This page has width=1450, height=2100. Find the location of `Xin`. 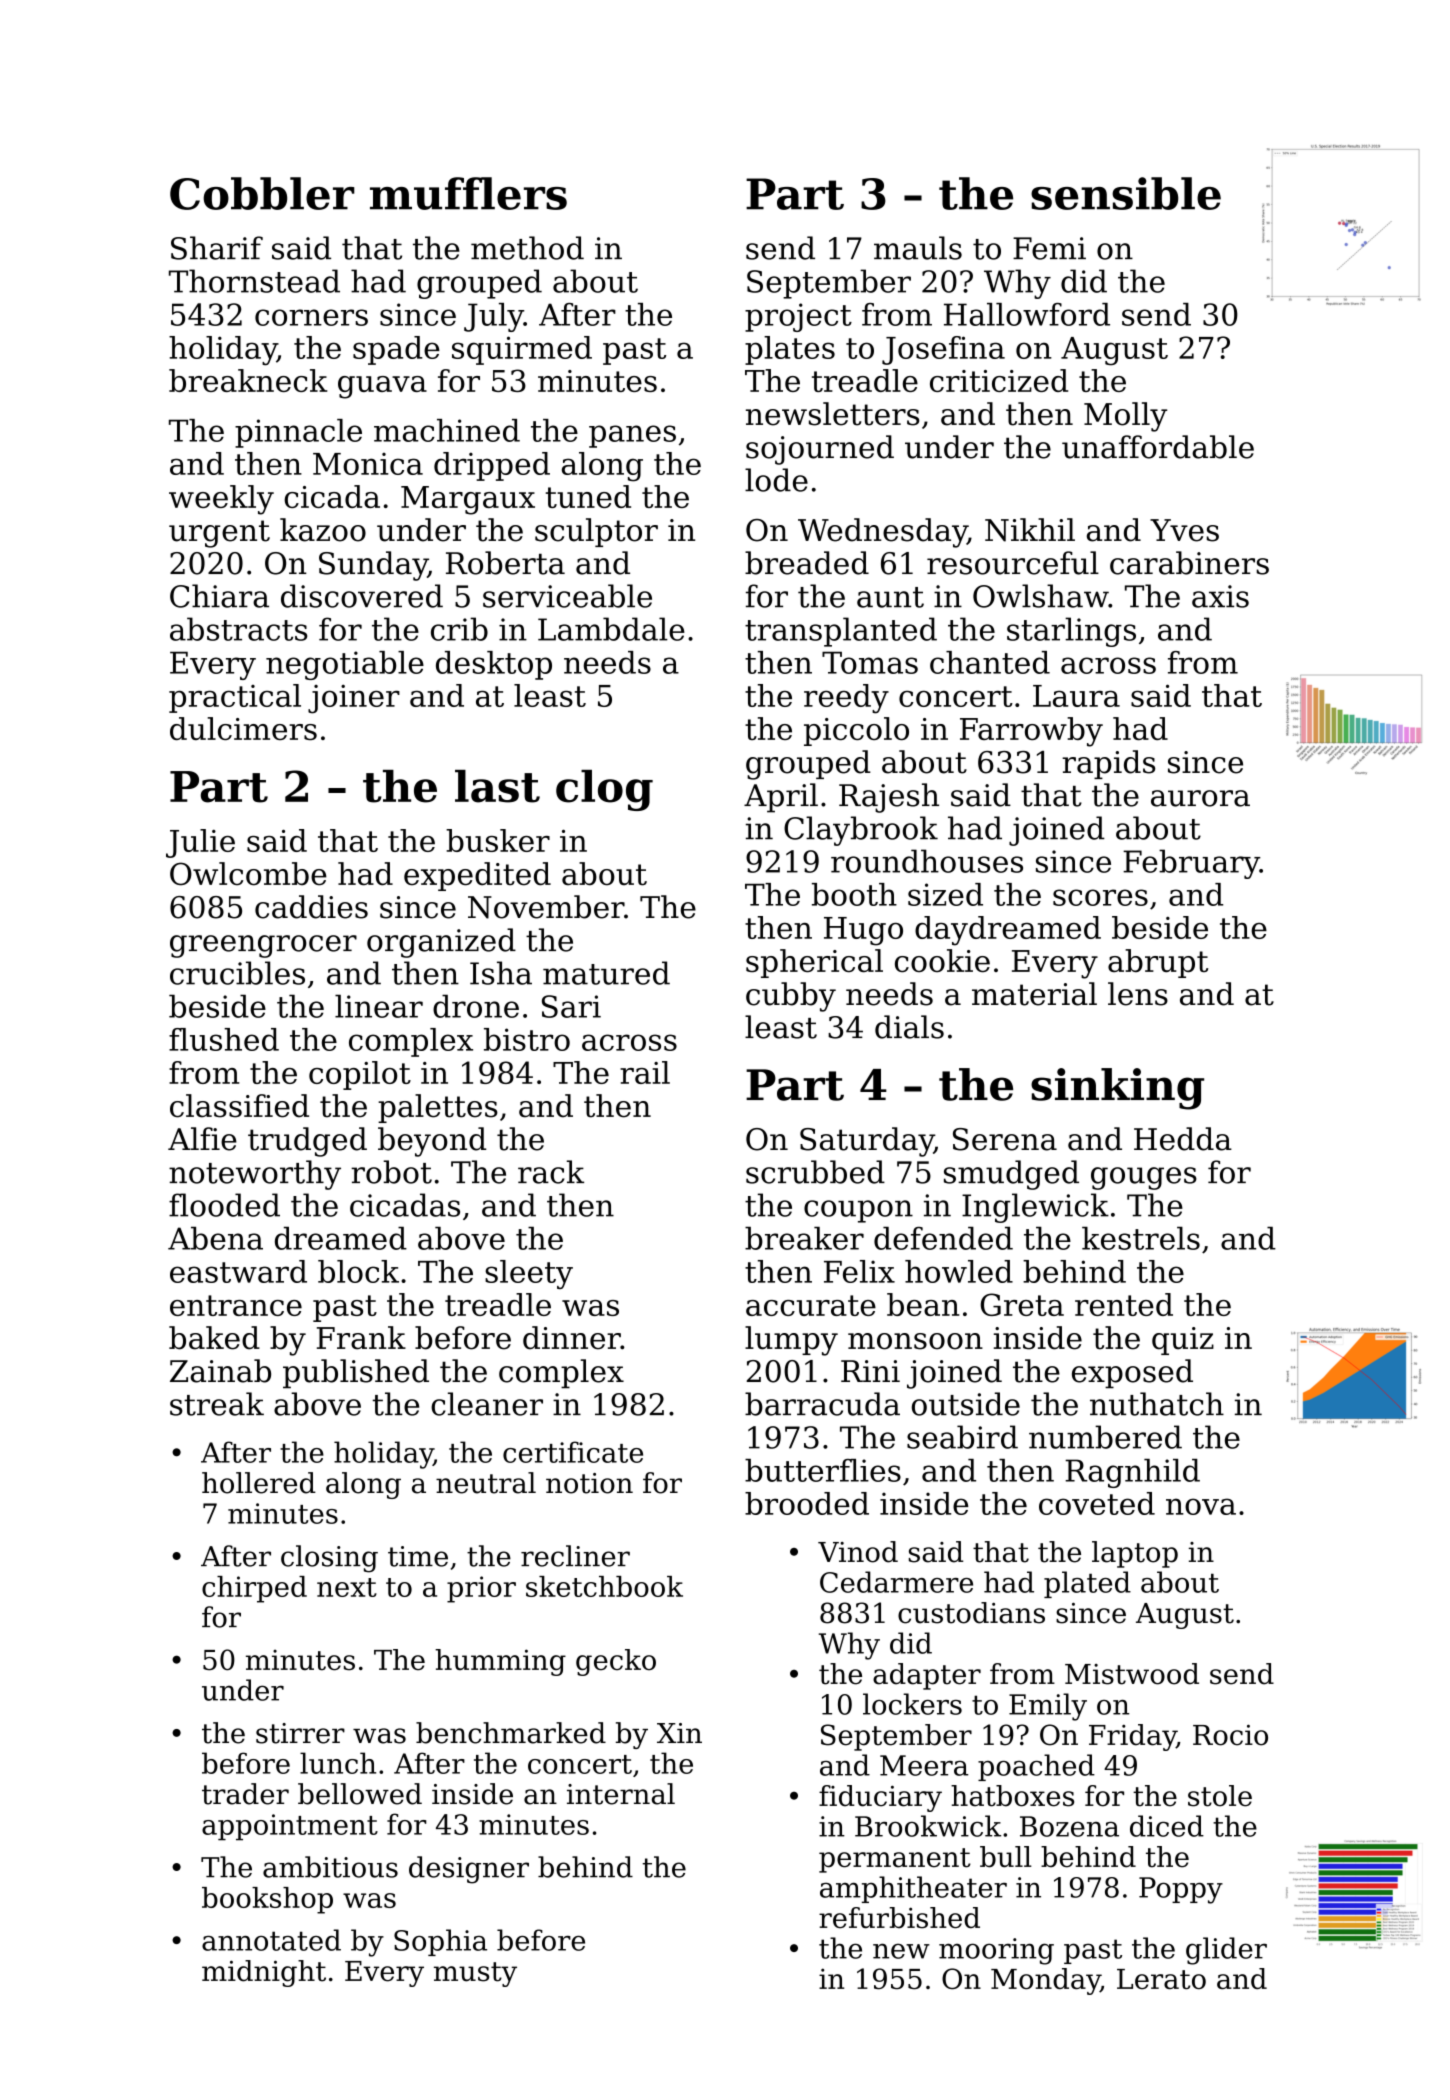

Xin is located at coordinates (679, 1733).
